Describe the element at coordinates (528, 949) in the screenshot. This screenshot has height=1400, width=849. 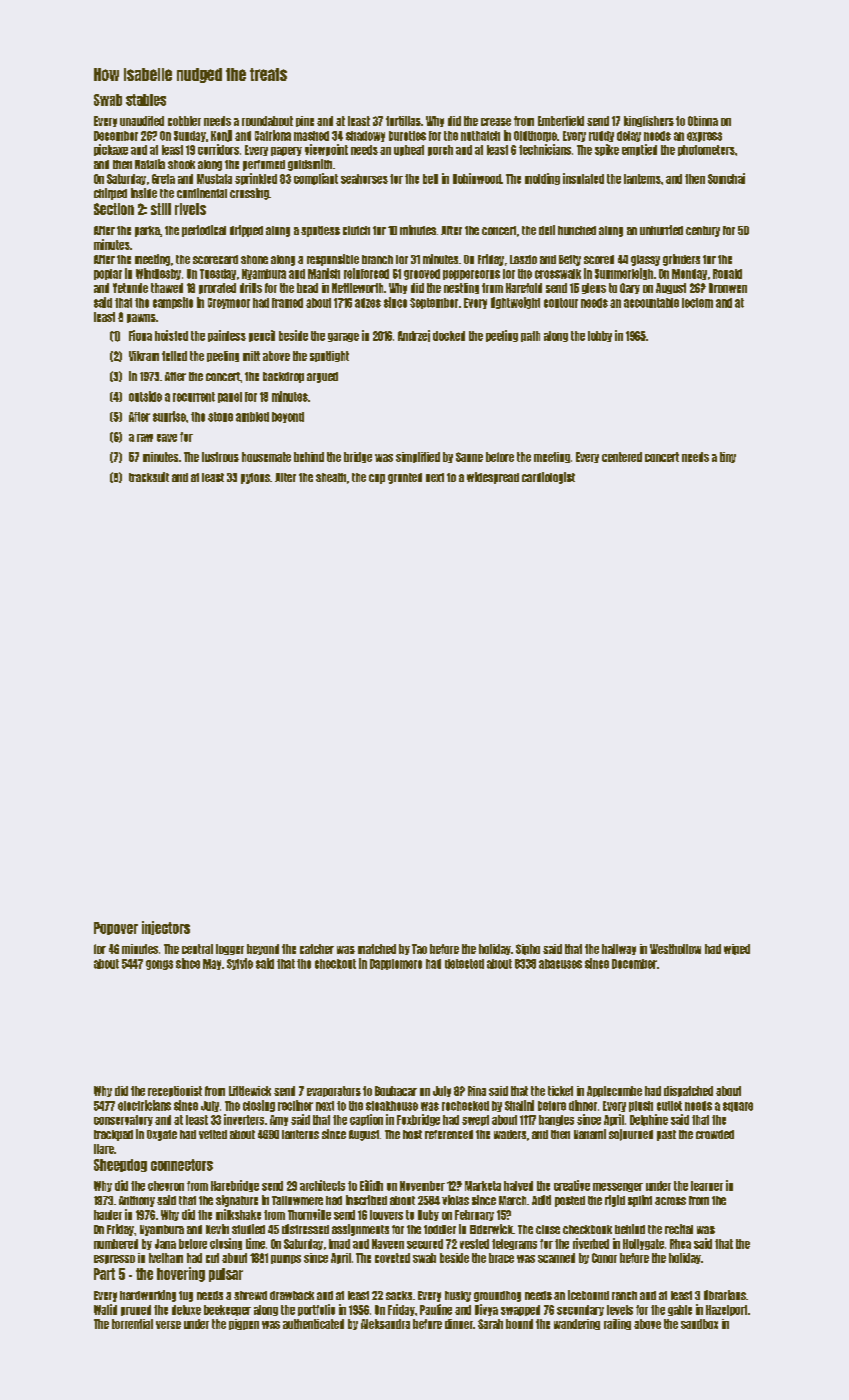
I see `Sipho` at that location.
